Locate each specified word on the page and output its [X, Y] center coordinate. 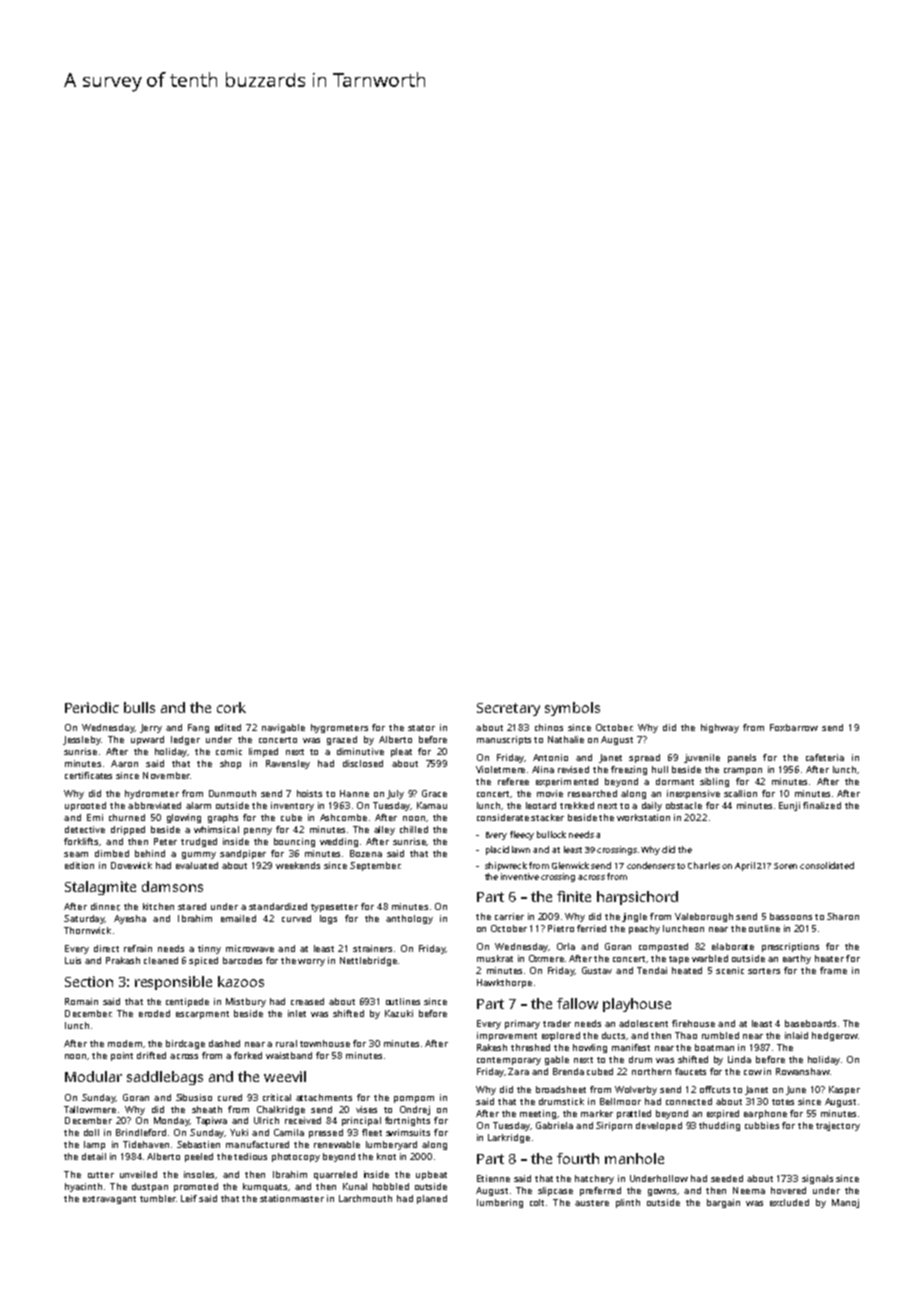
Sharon [843, 916]
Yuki [239, 1132]
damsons [172, 886]
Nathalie [566, 739]
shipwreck [506, 866]
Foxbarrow [794, 727]
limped [263, 752]
